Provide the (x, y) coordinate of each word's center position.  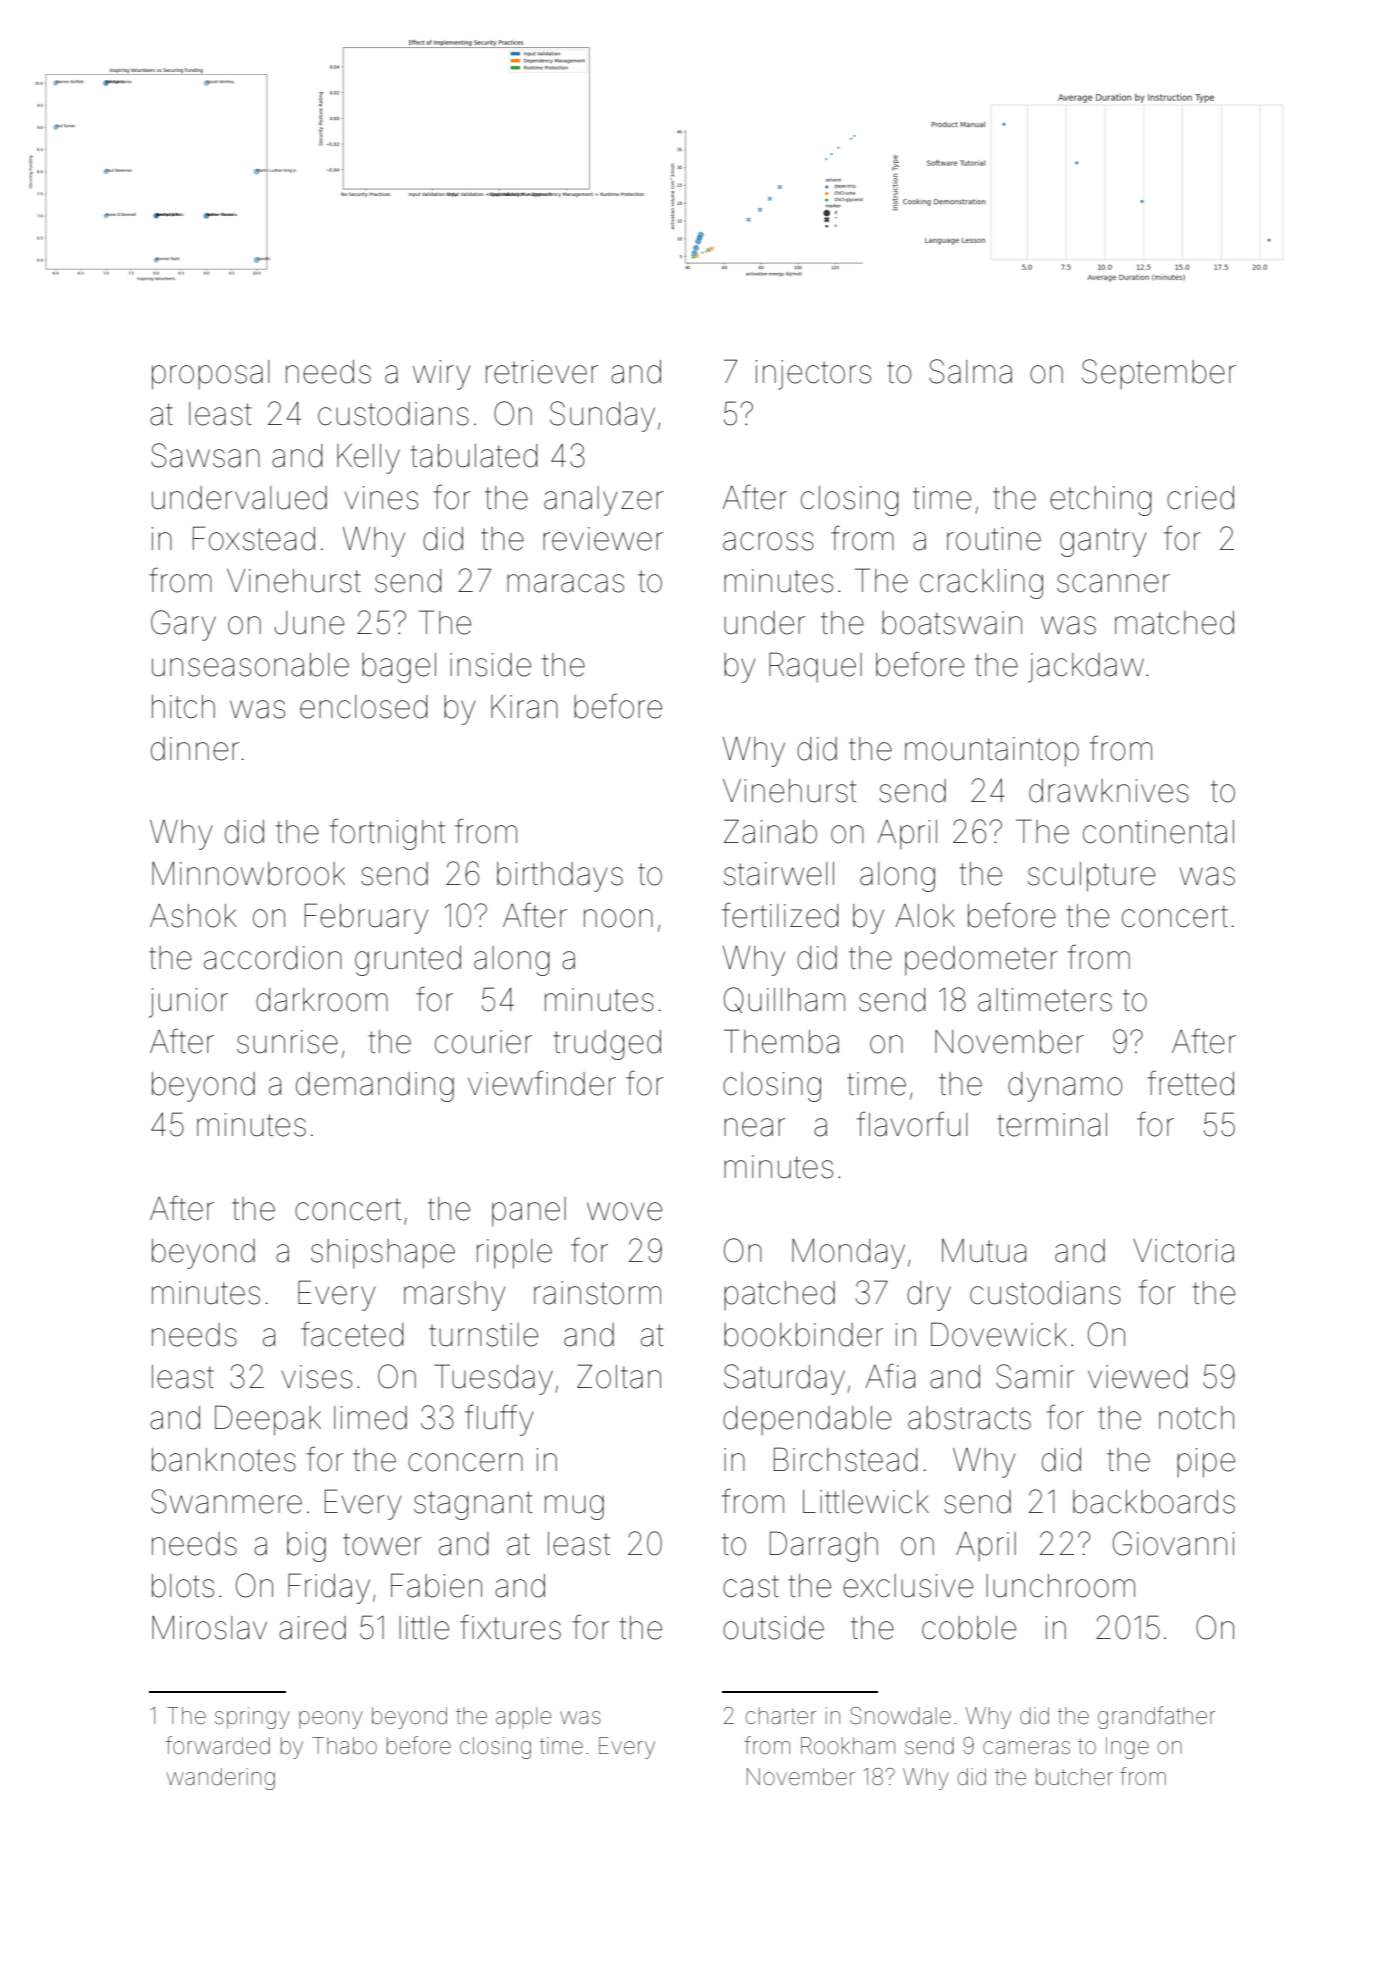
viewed (1137, 1377)
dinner (195, 749)
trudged (607, 1045)
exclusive (908, 1586)
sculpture (1091, 877)
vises (317, 1377)
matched (1174, 623)
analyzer (603, 501)
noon (618, 918)
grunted (408, 961)
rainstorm (597, 1293)
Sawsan (205, 455)
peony (331, 1720)
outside (773, 1628)
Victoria (1183, 1251)
